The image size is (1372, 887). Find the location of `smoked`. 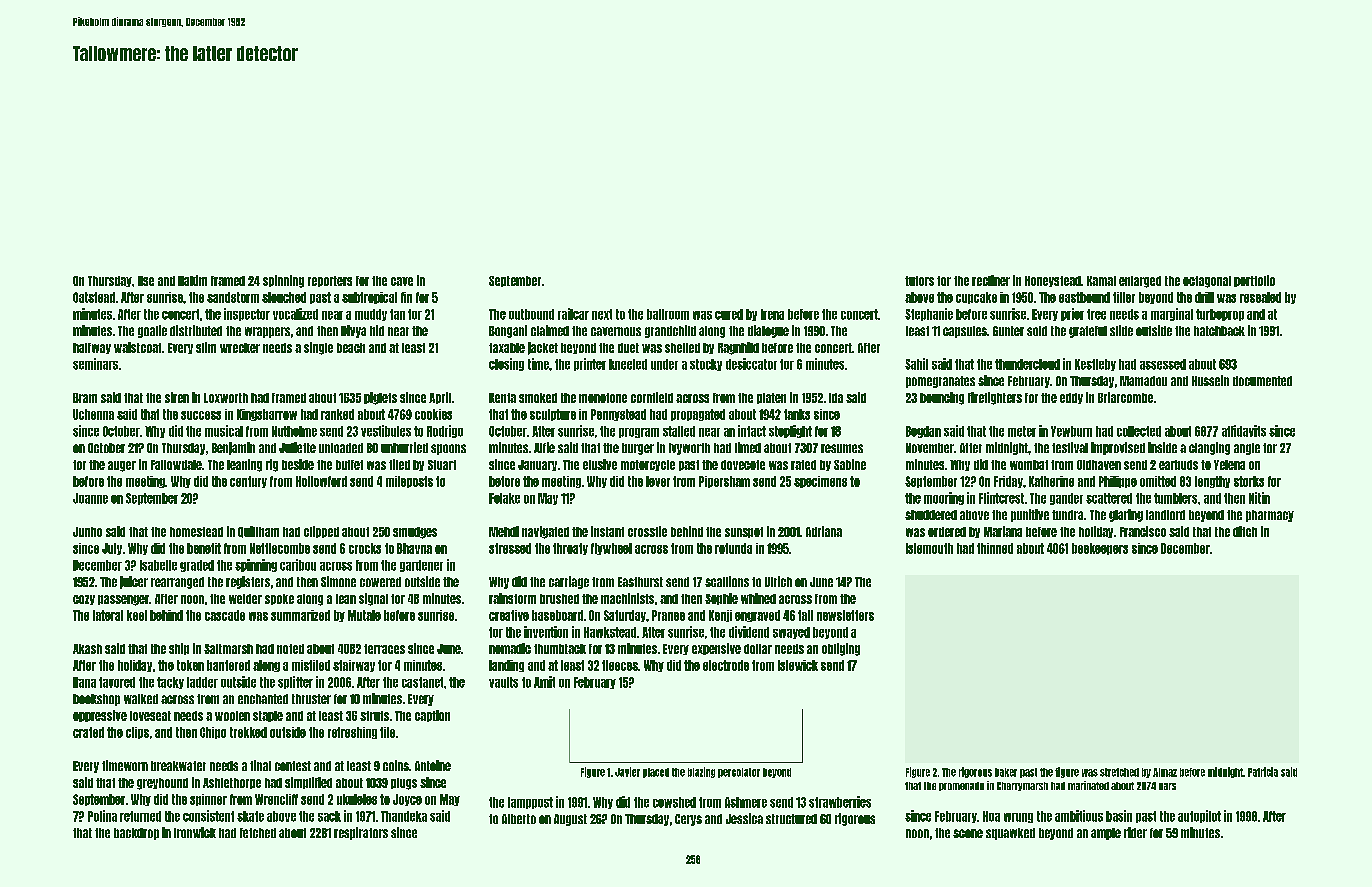

smoked is located at coordinates (538, 398).
